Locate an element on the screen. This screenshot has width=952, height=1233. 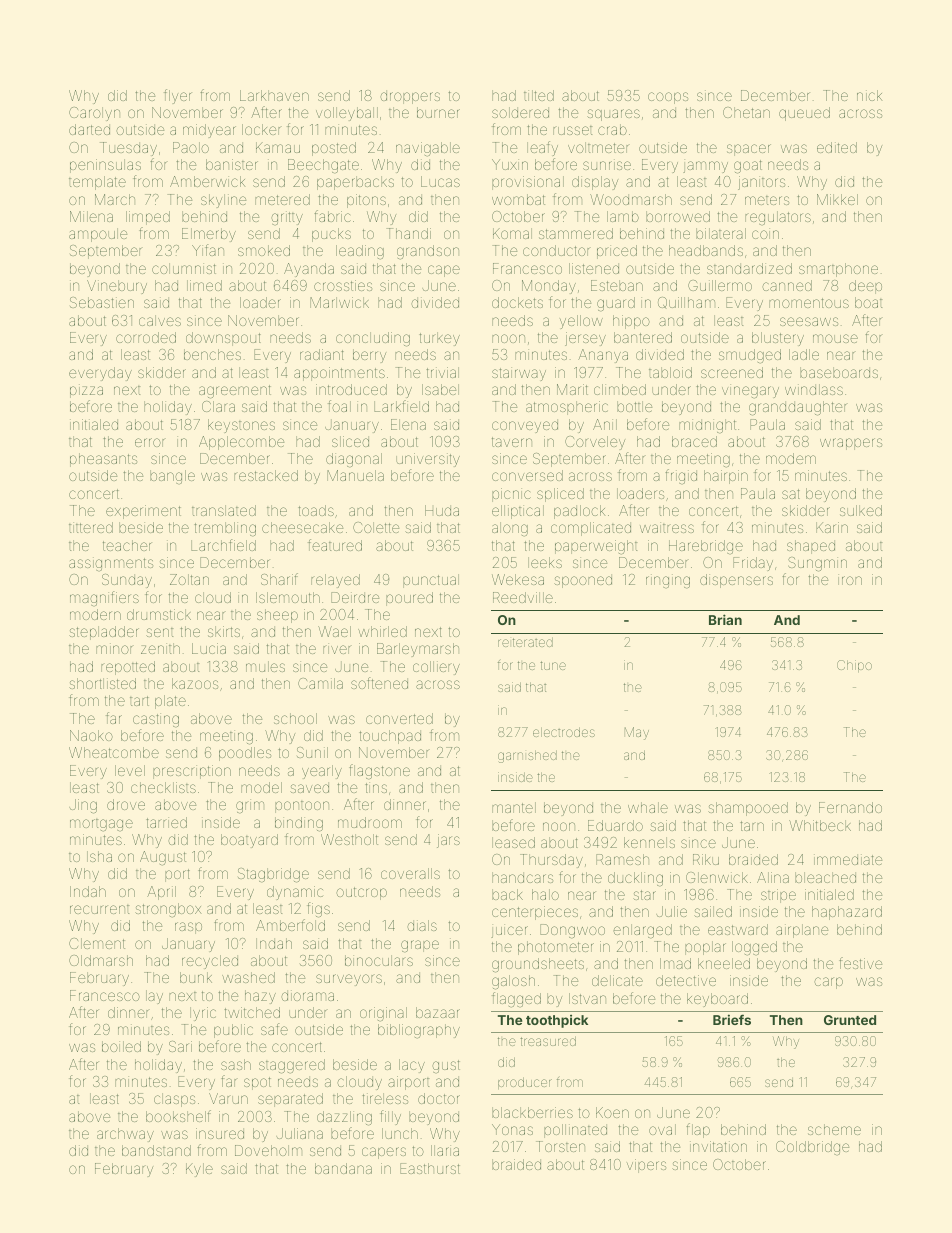
Eduardo is located at coordinates (615, 825).
